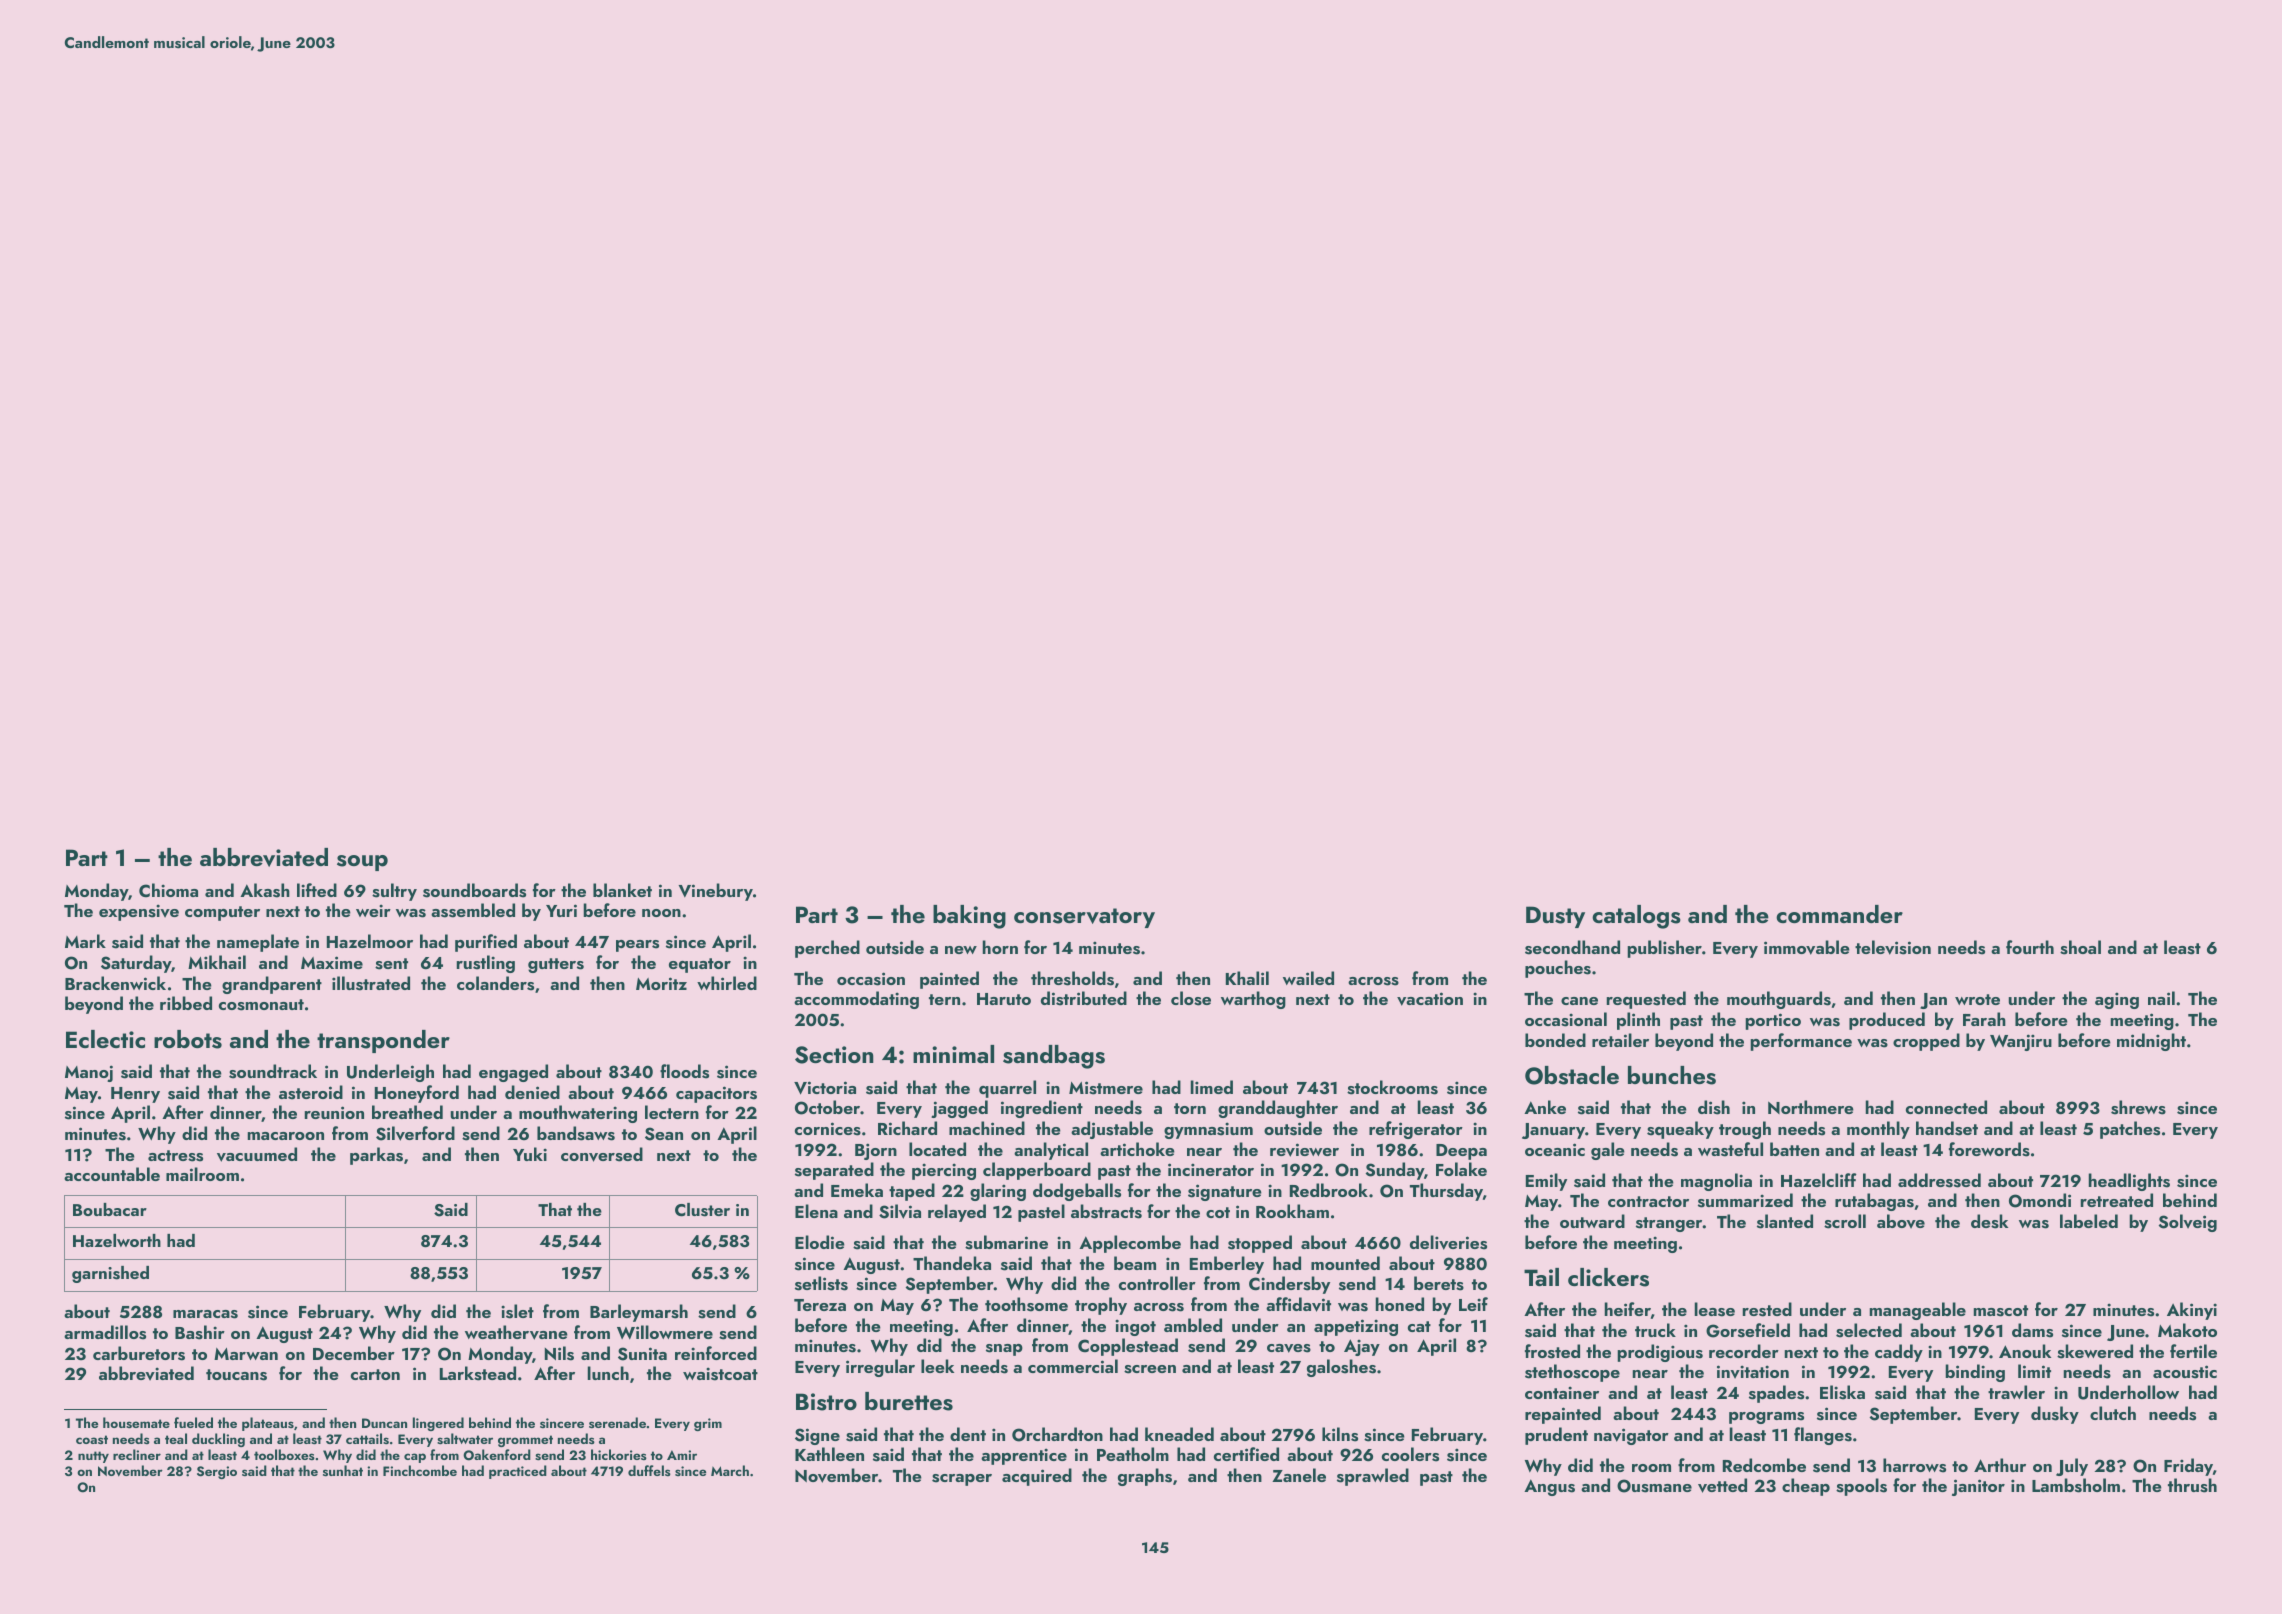  I want to click on expensive, so click(139, 912).
